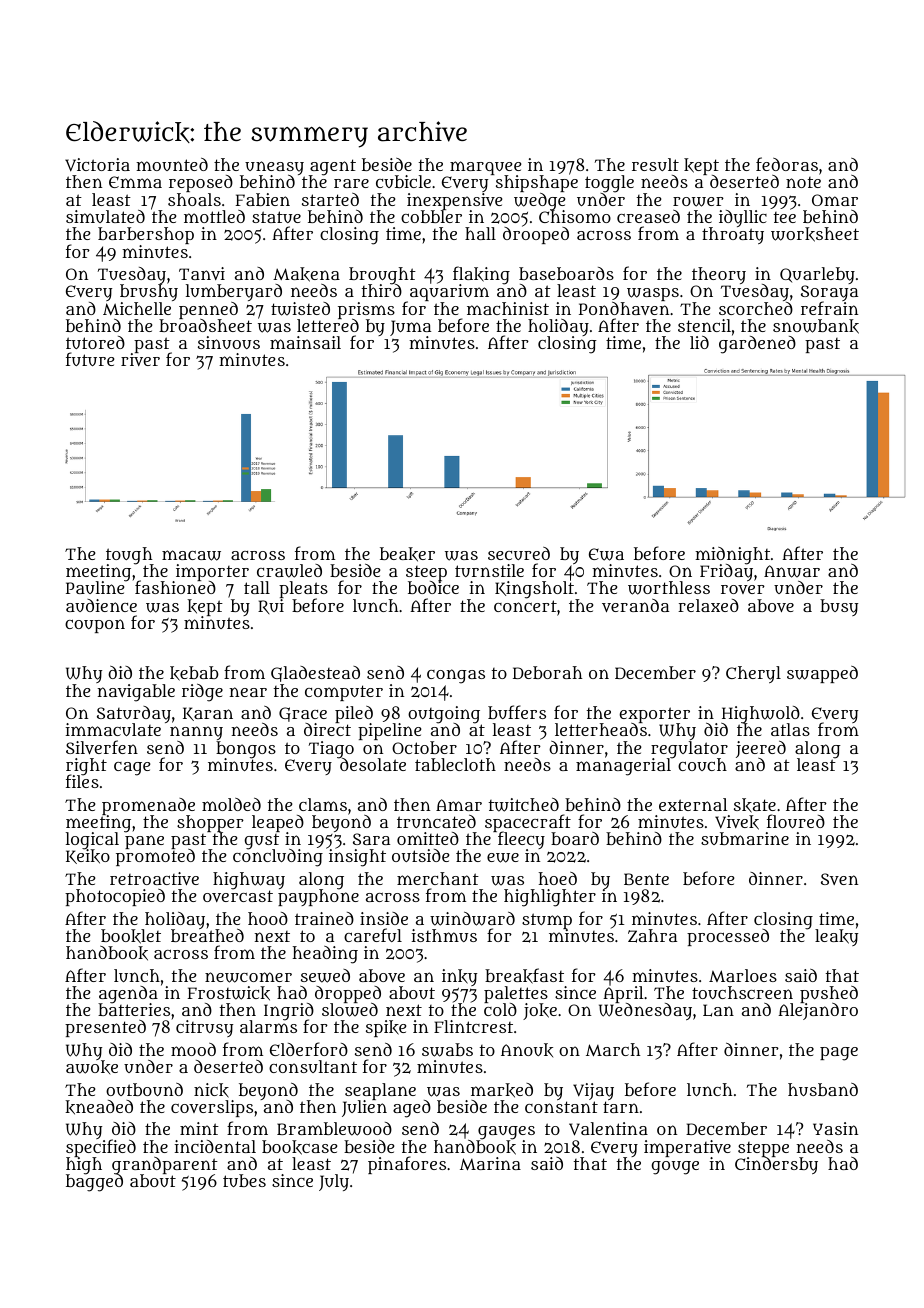 This screenshot has height=1308, width=924. I want to click on tubes, so click(244, 1180).
